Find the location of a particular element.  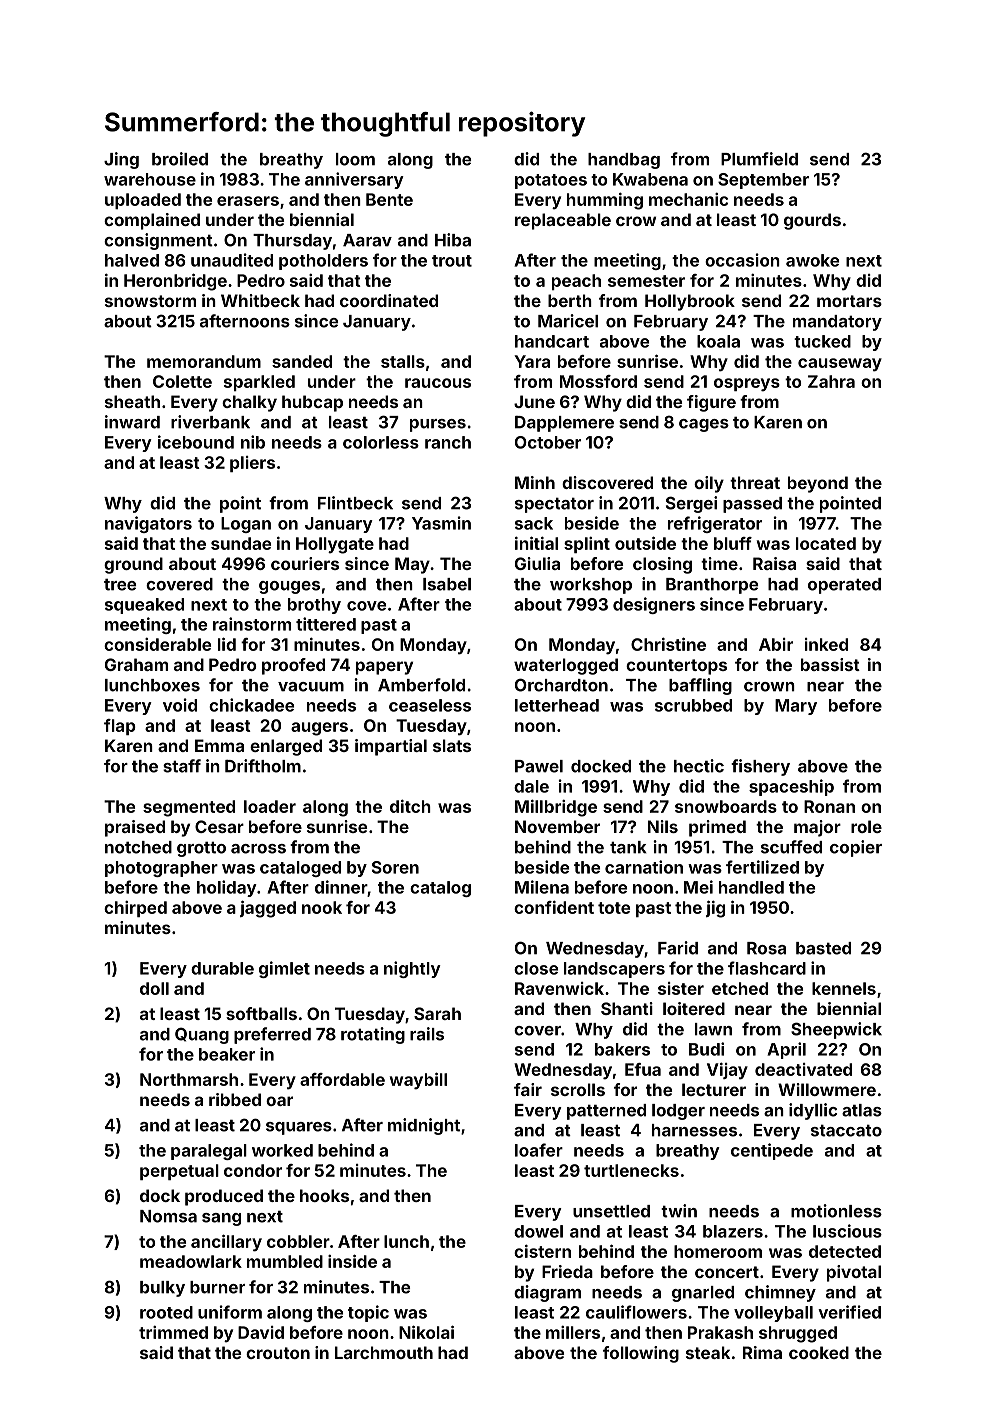

fair is located at coordinates (528, 1089).
